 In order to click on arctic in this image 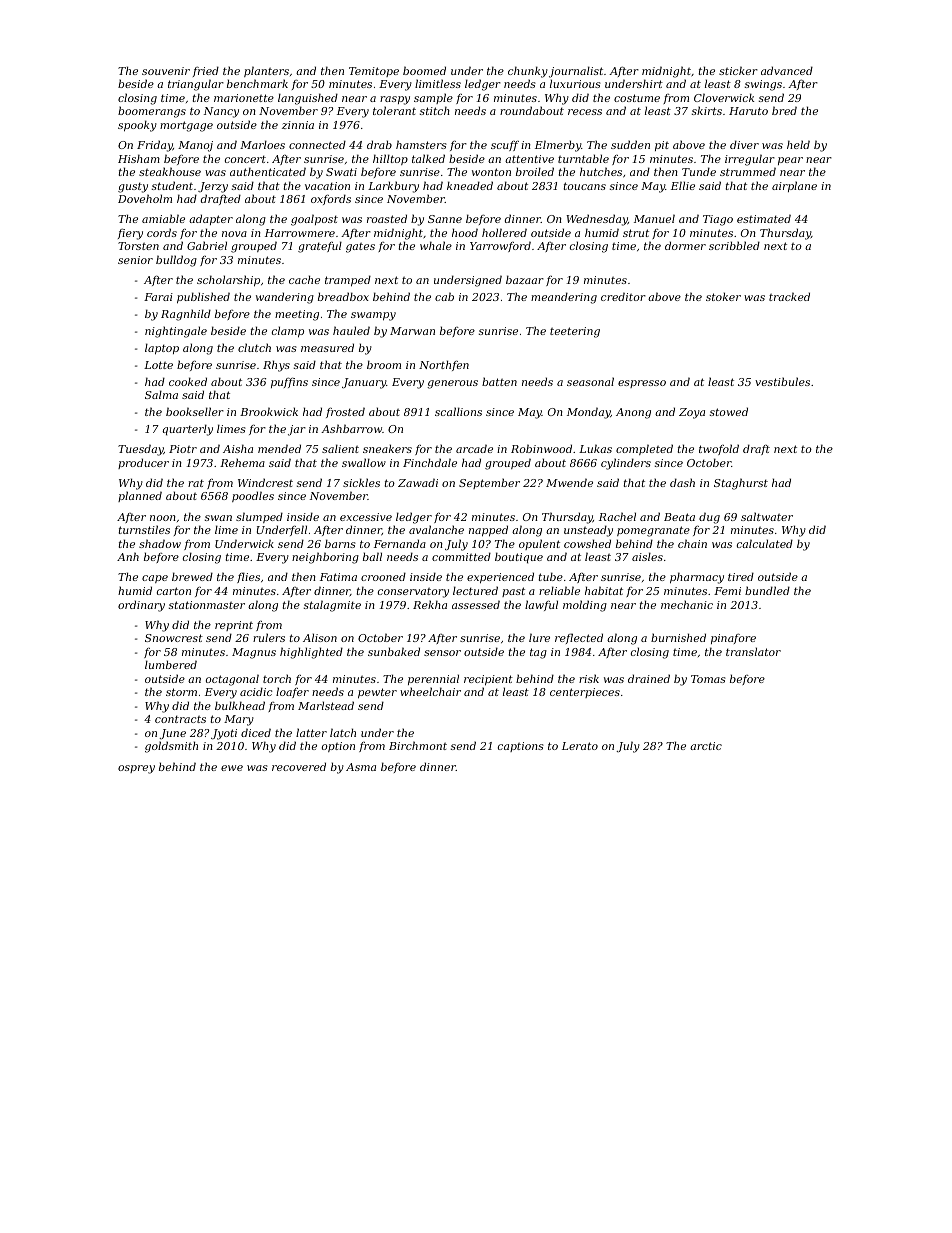, I will do `click(706, 746)`.
